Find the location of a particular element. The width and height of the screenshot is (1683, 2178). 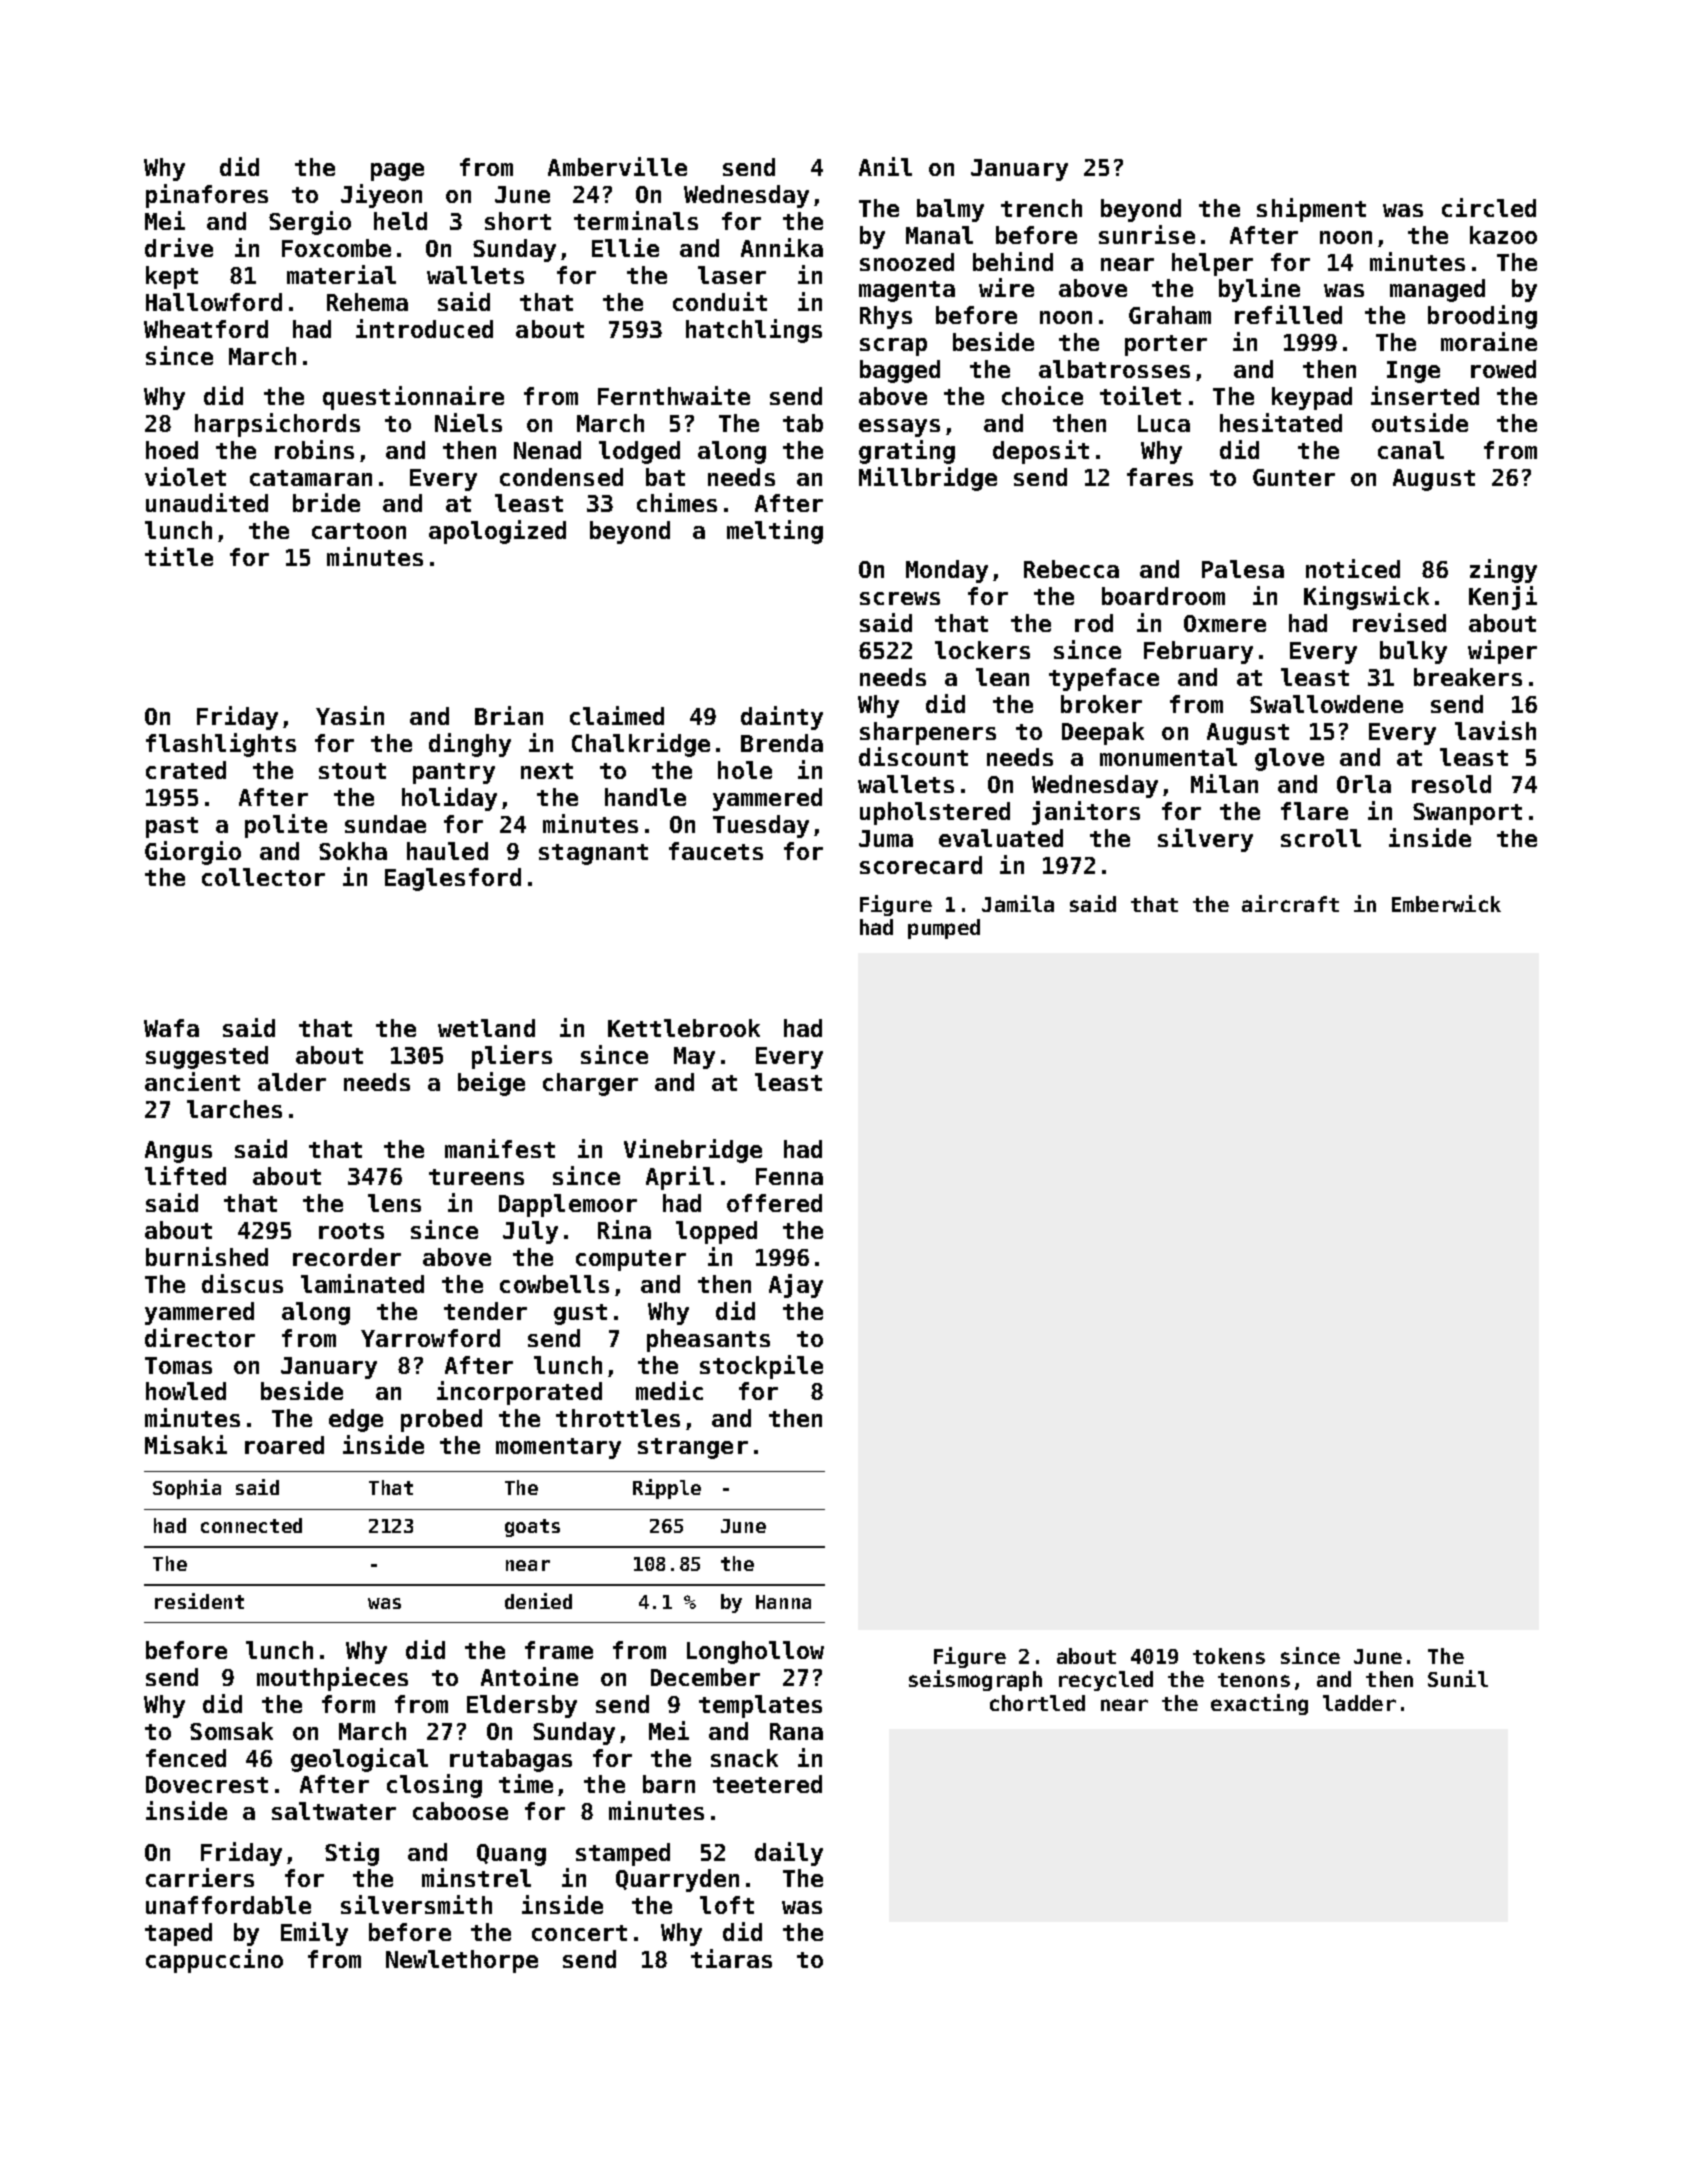

shipment is located at coordinates (1311, 210).
